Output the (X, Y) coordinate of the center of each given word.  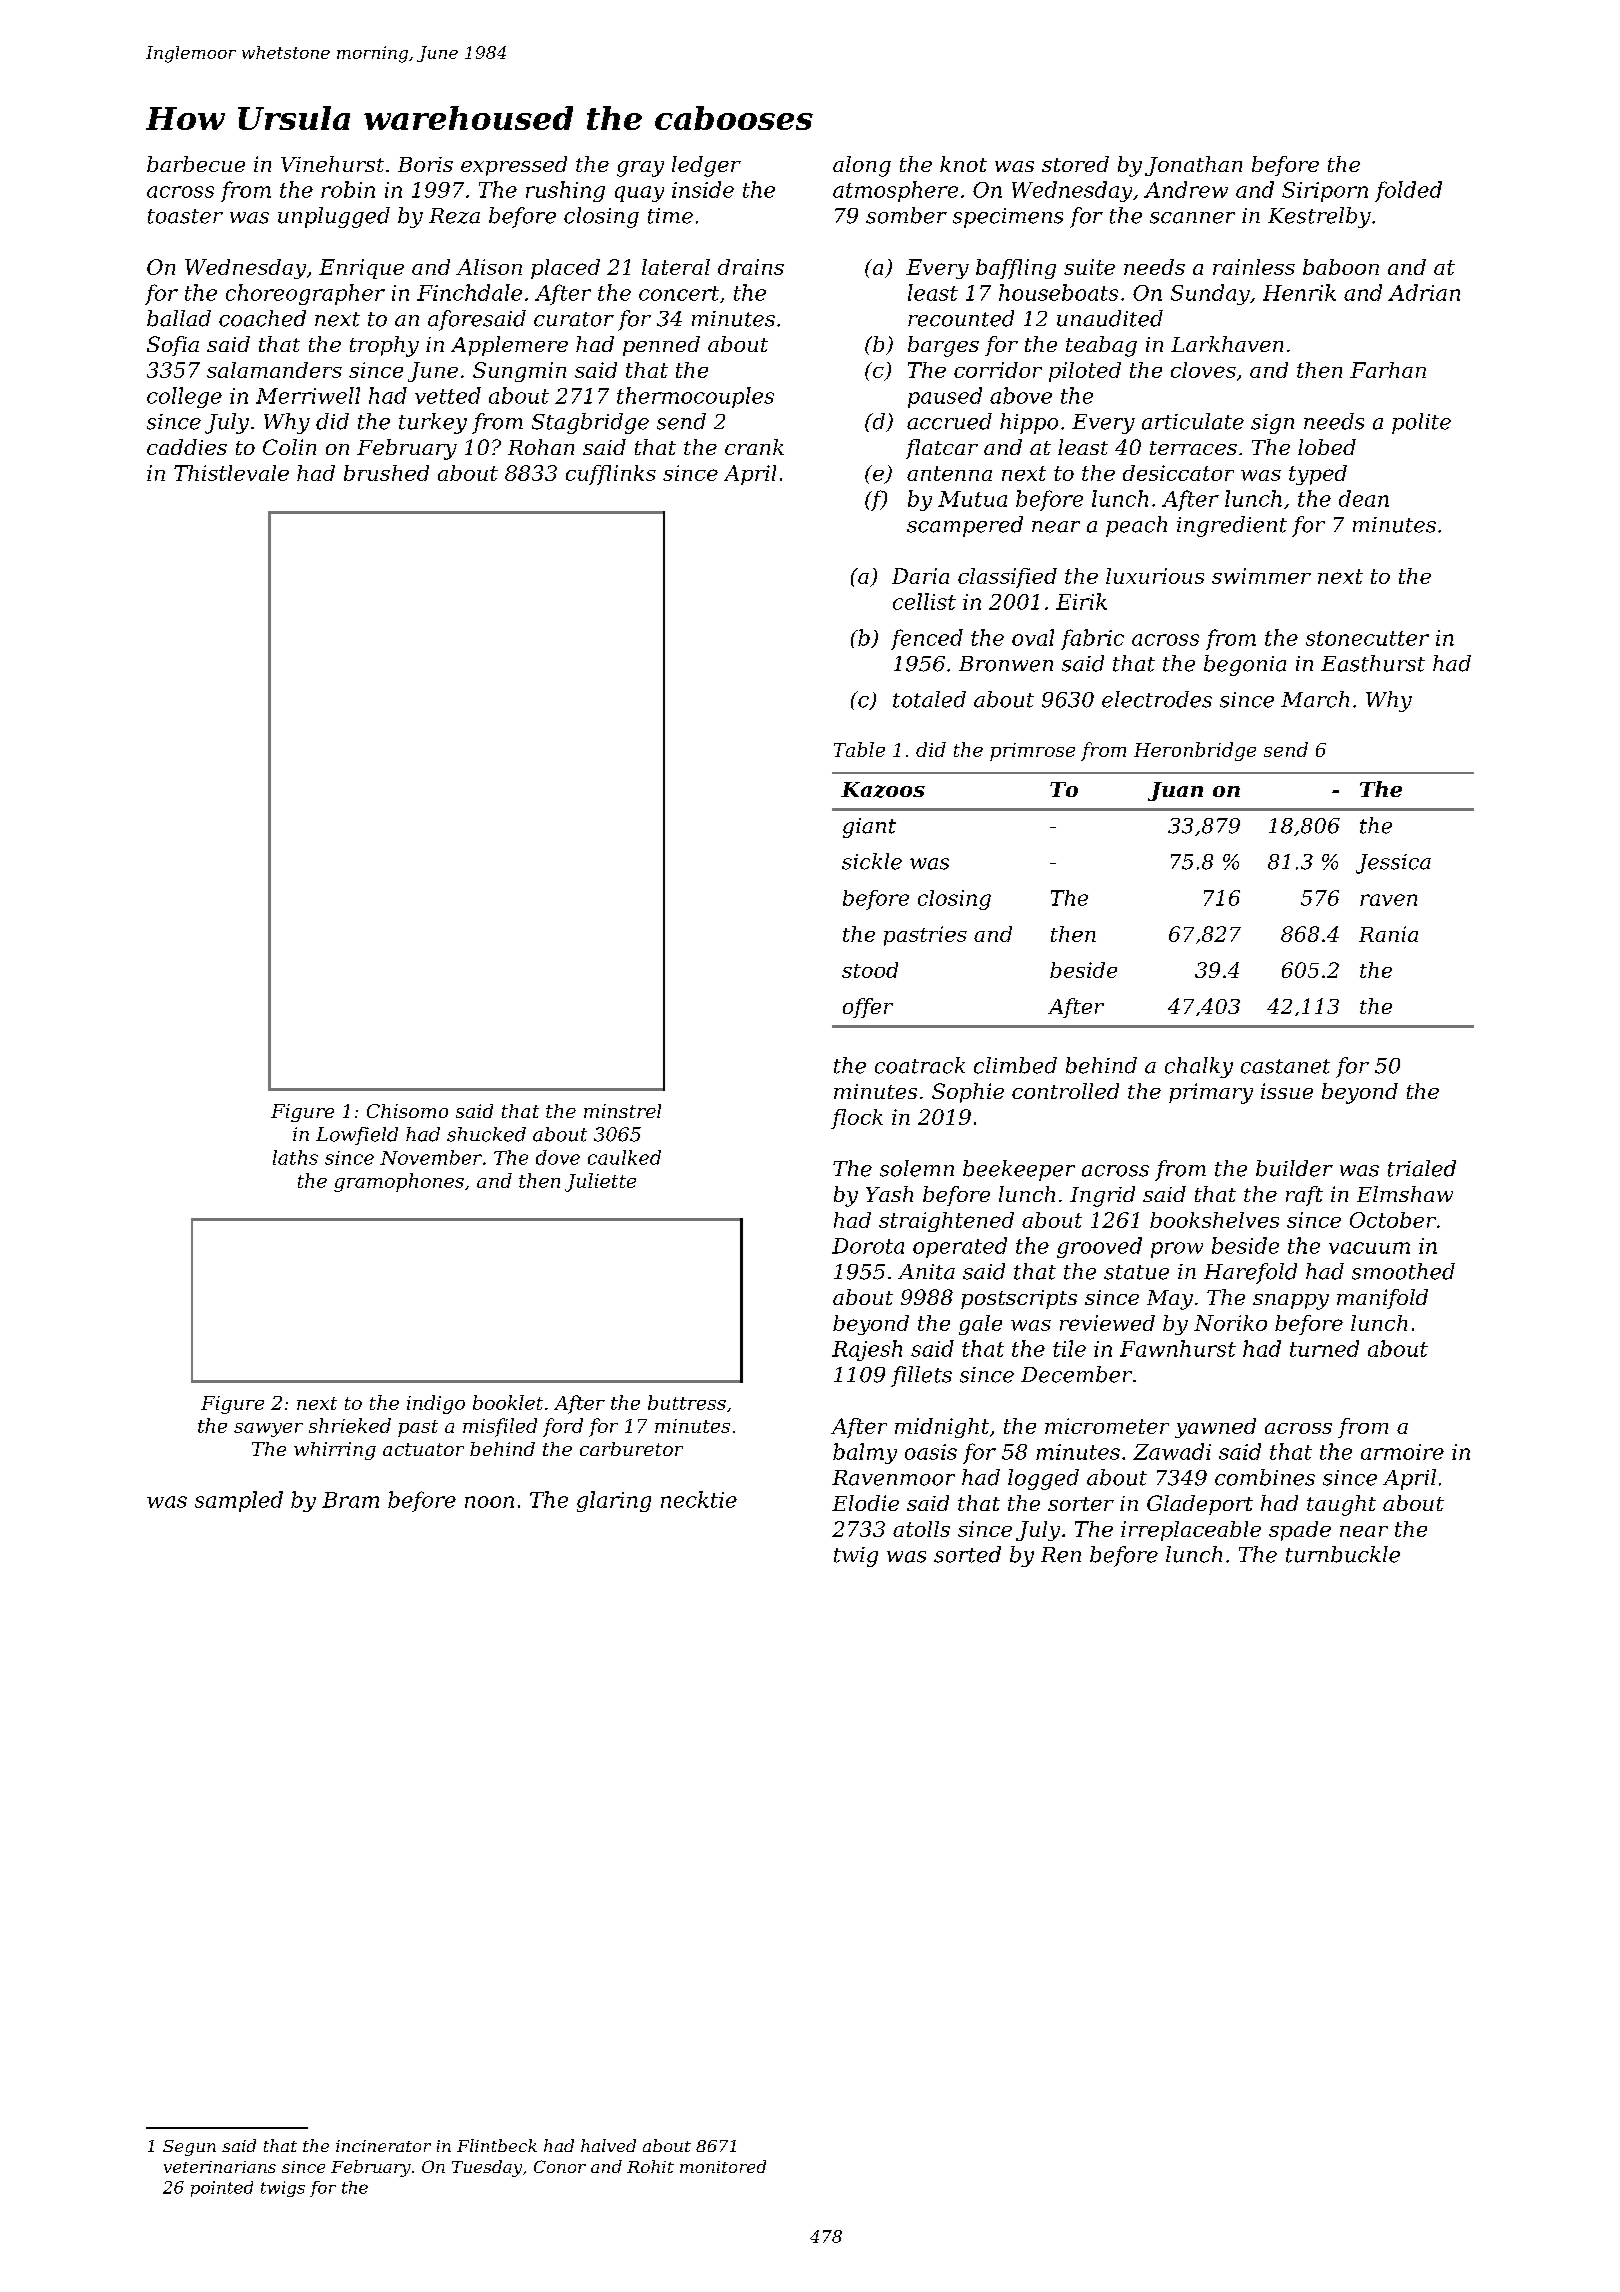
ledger (706, 166)
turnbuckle (1343, 1554)
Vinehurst (332, 164)
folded (1408, 191)
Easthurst (1373, 663)
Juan (1175, 791)
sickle (872, 861)
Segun (189, 2148)
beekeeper (1019, 1170)
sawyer (268, 1430)
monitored (723, 2166)
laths (295, 1157)
